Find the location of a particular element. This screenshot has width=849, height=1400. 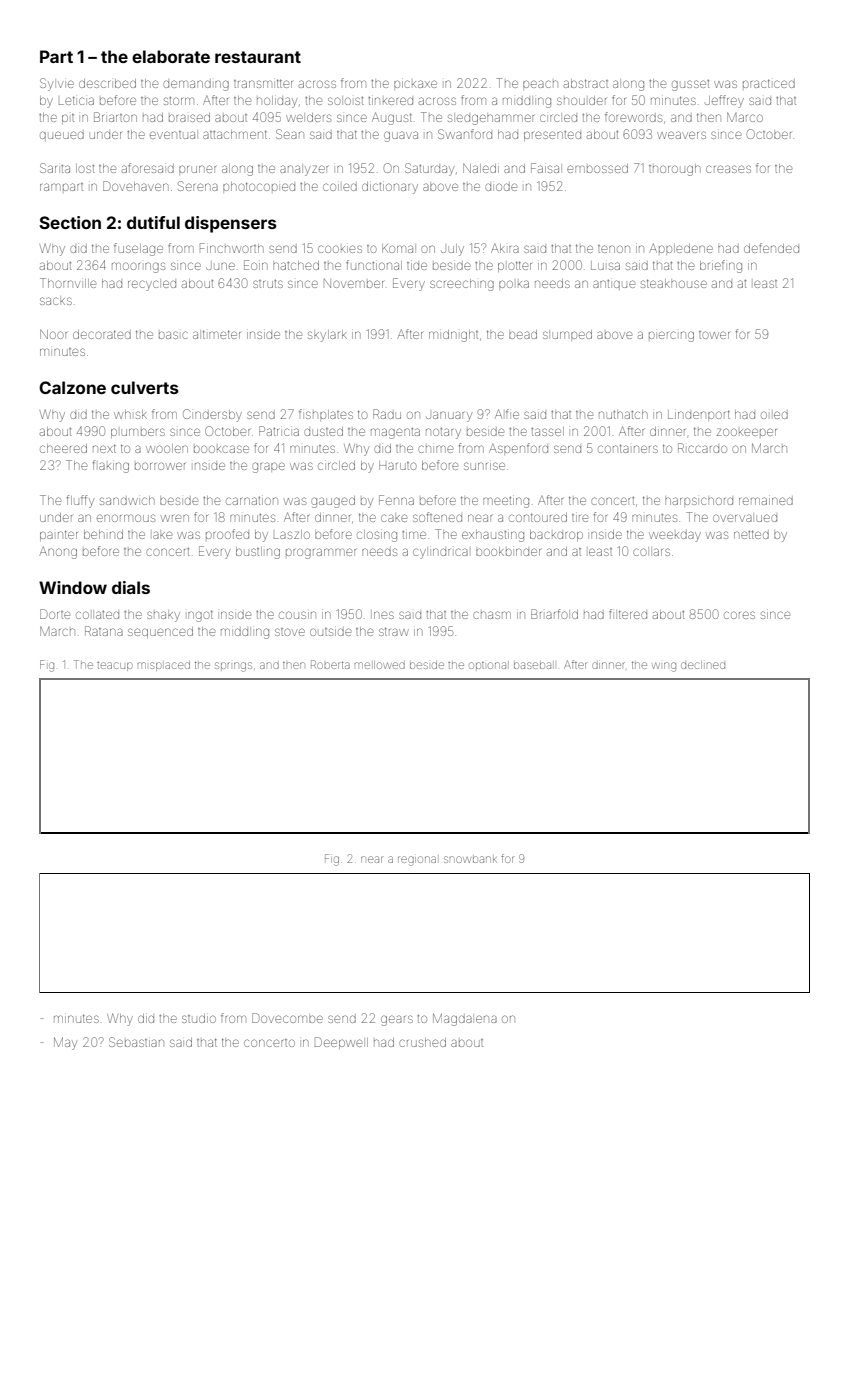

borrower is located at coordinates (160, 466).
